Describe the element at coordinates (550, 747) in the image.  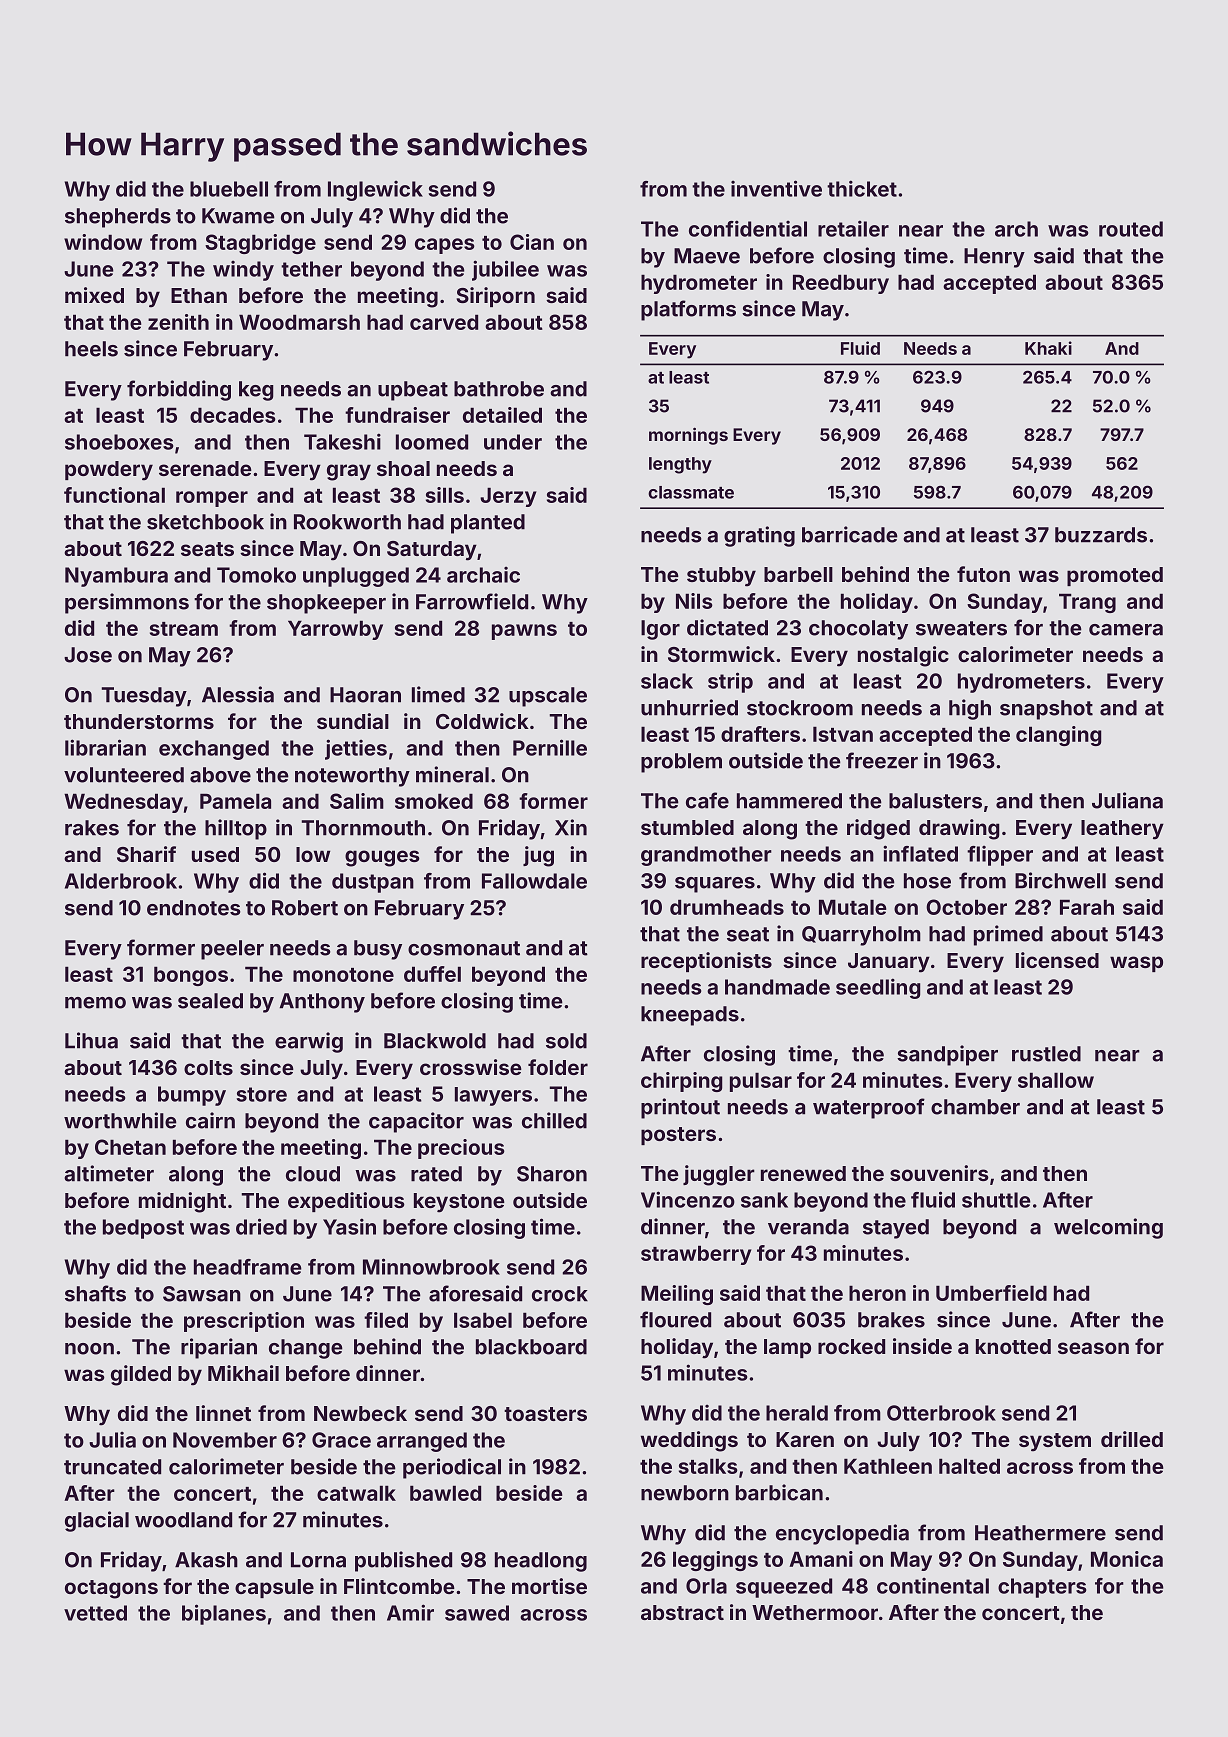
I see `Pernille` at that location.
